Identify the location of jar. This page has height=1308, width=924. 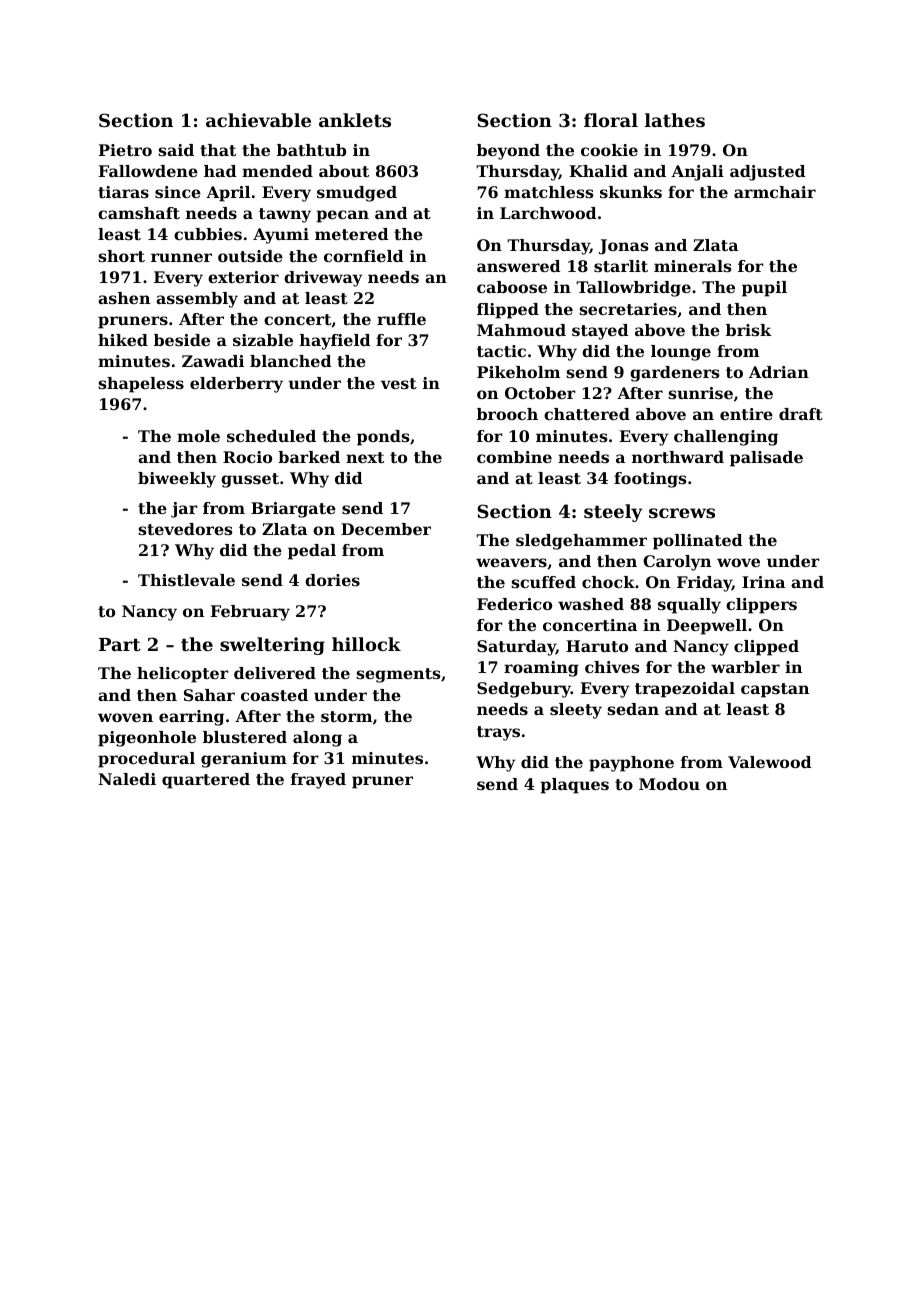
(184, 510).
